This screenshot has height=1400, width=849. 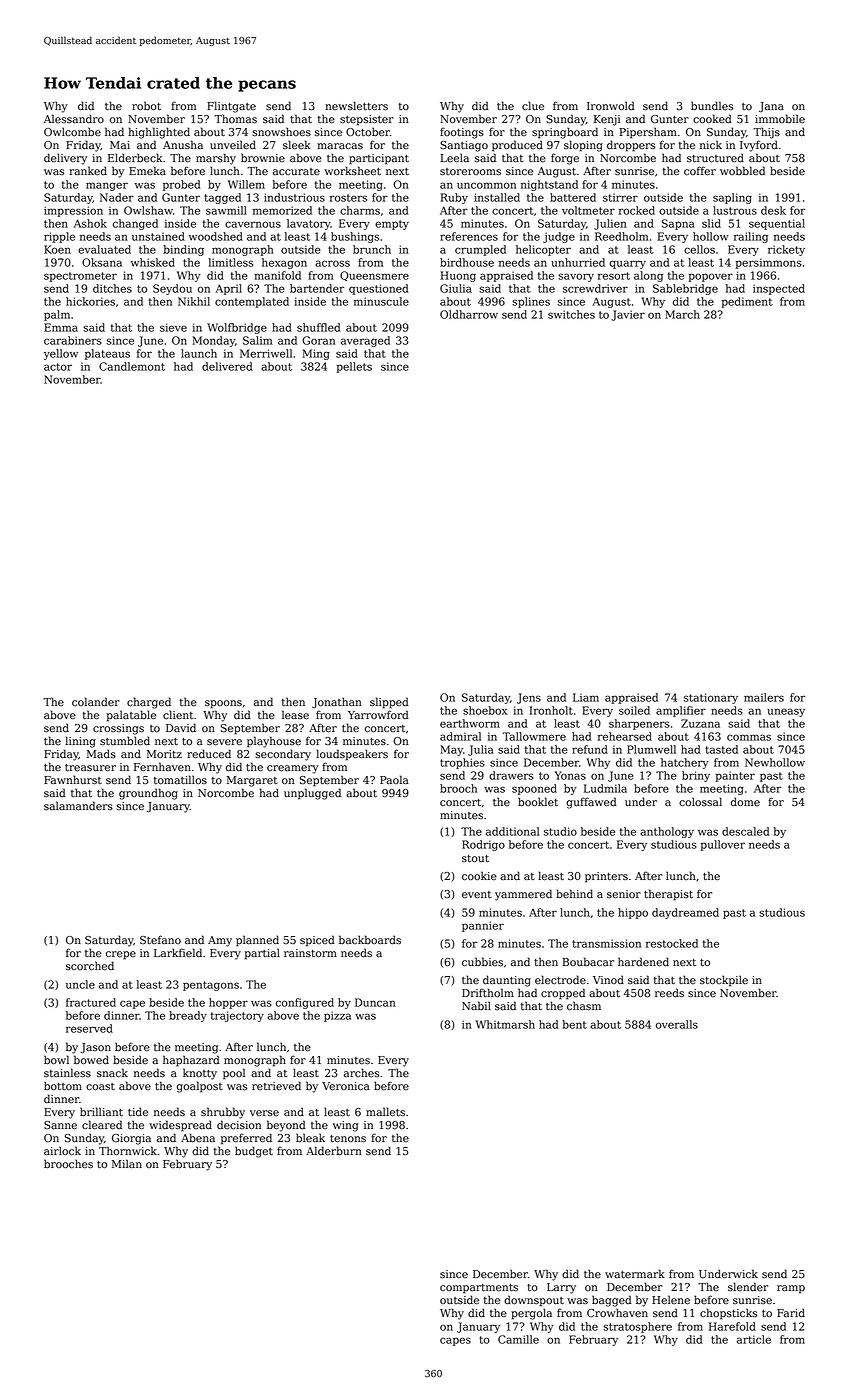 What do you see at coordinates (724, 981) in the screenshot?
I see `stockpile` at bounding box center [724, 981].
